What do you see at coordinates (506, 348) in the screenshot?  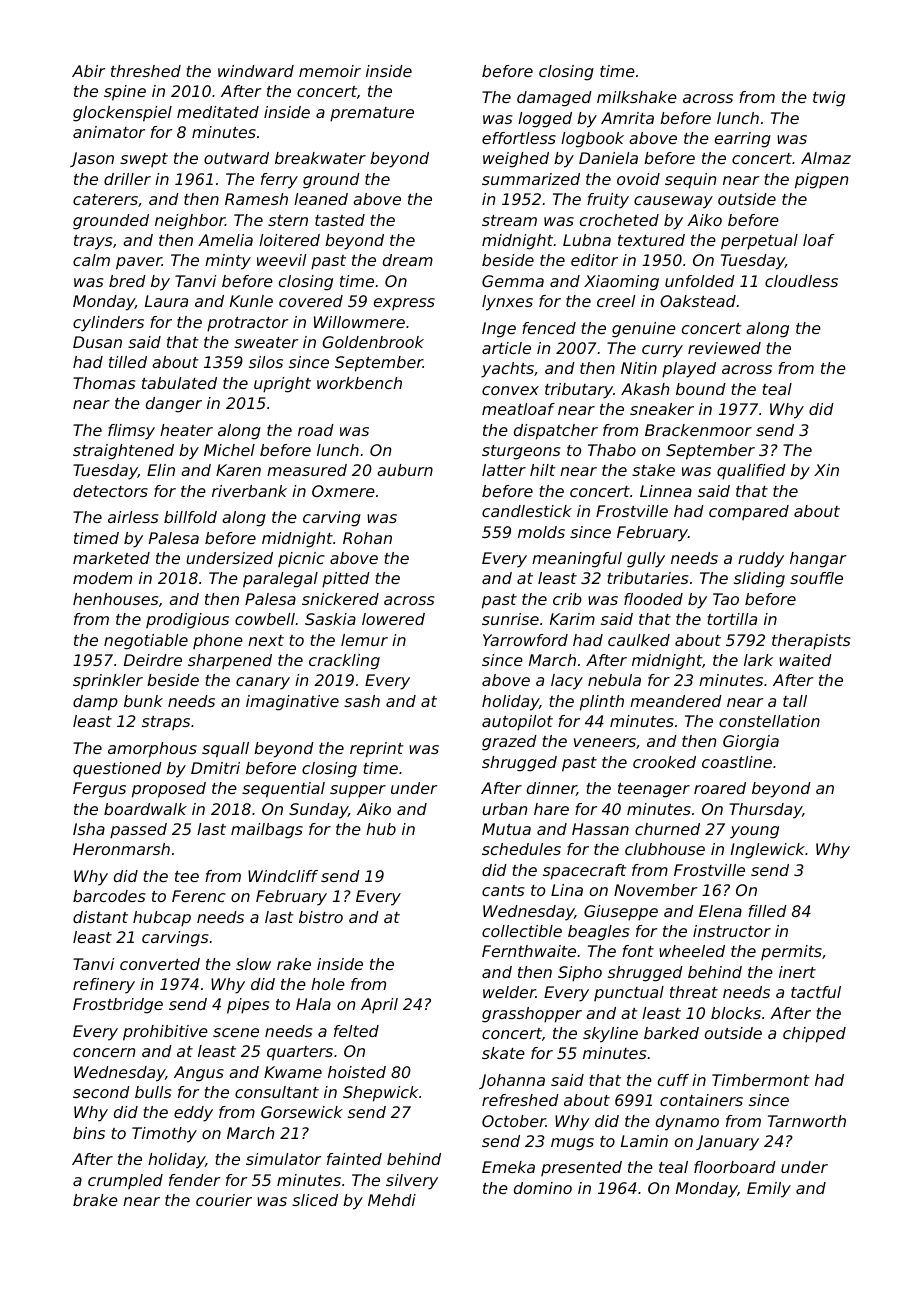 I see `article` at bounding box center [506, 348].
